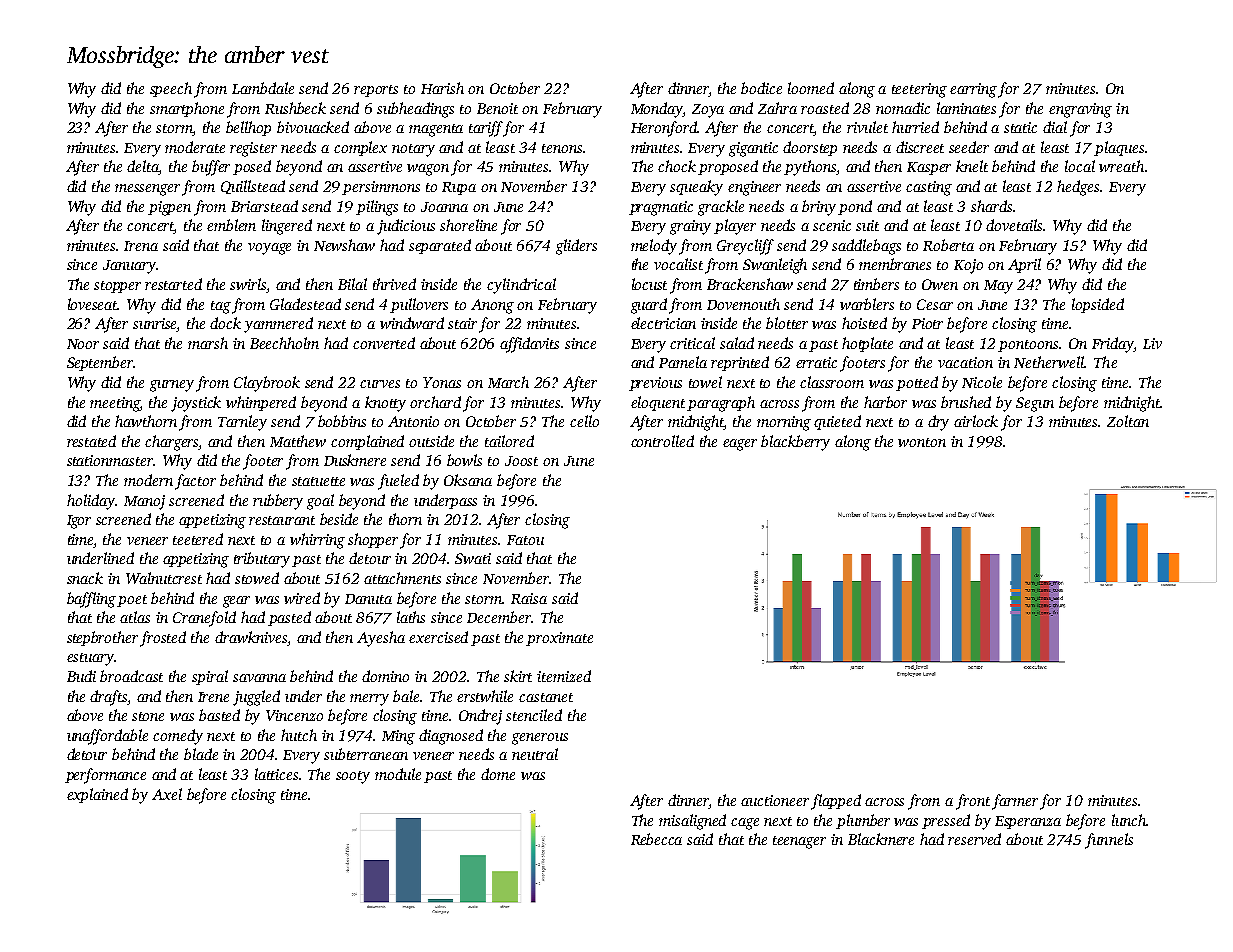 This screenshot has width=1233, height=952. Describe the element at coordinates (708, 111) in the screenshot. I see `Zoya` at that location.
